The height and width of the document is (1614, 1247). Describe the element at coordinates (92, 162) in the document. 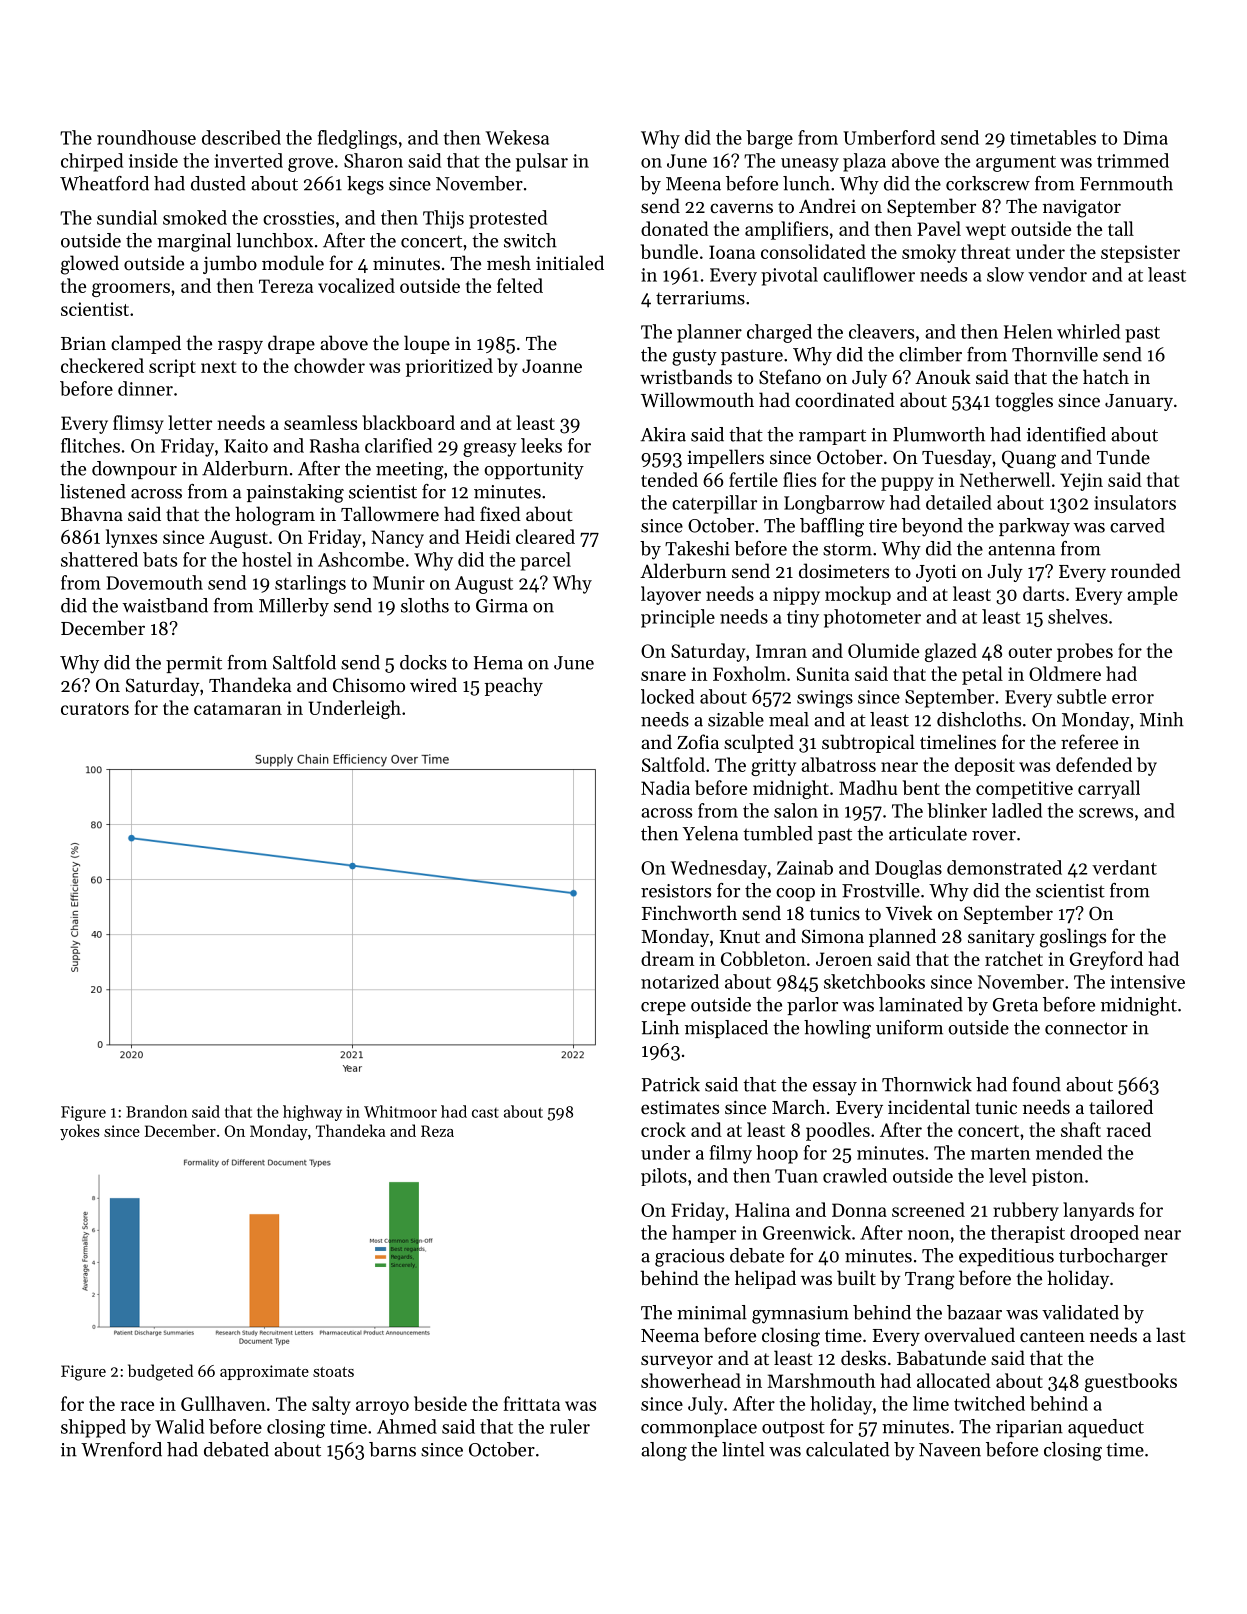

I see `chirped` at that location.
